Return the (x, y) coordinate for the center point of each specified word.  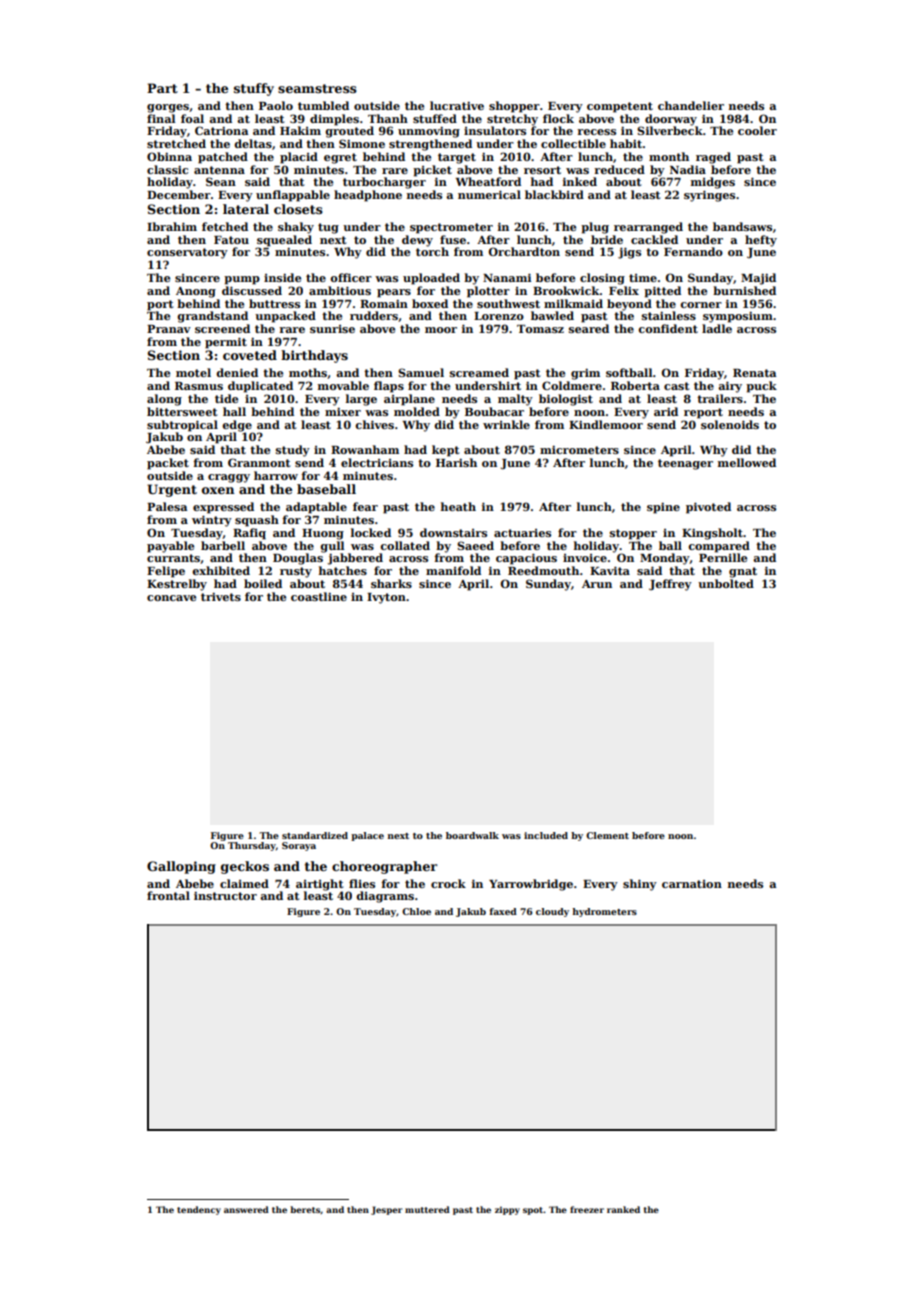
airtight (319, 885)
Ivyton (386, 598)
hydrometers (604, 912)
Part (162, 88)
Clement (607, 835)
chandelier (691, 105)
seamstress (317, 88)
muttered (427, 1209)
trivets (221, 596)
